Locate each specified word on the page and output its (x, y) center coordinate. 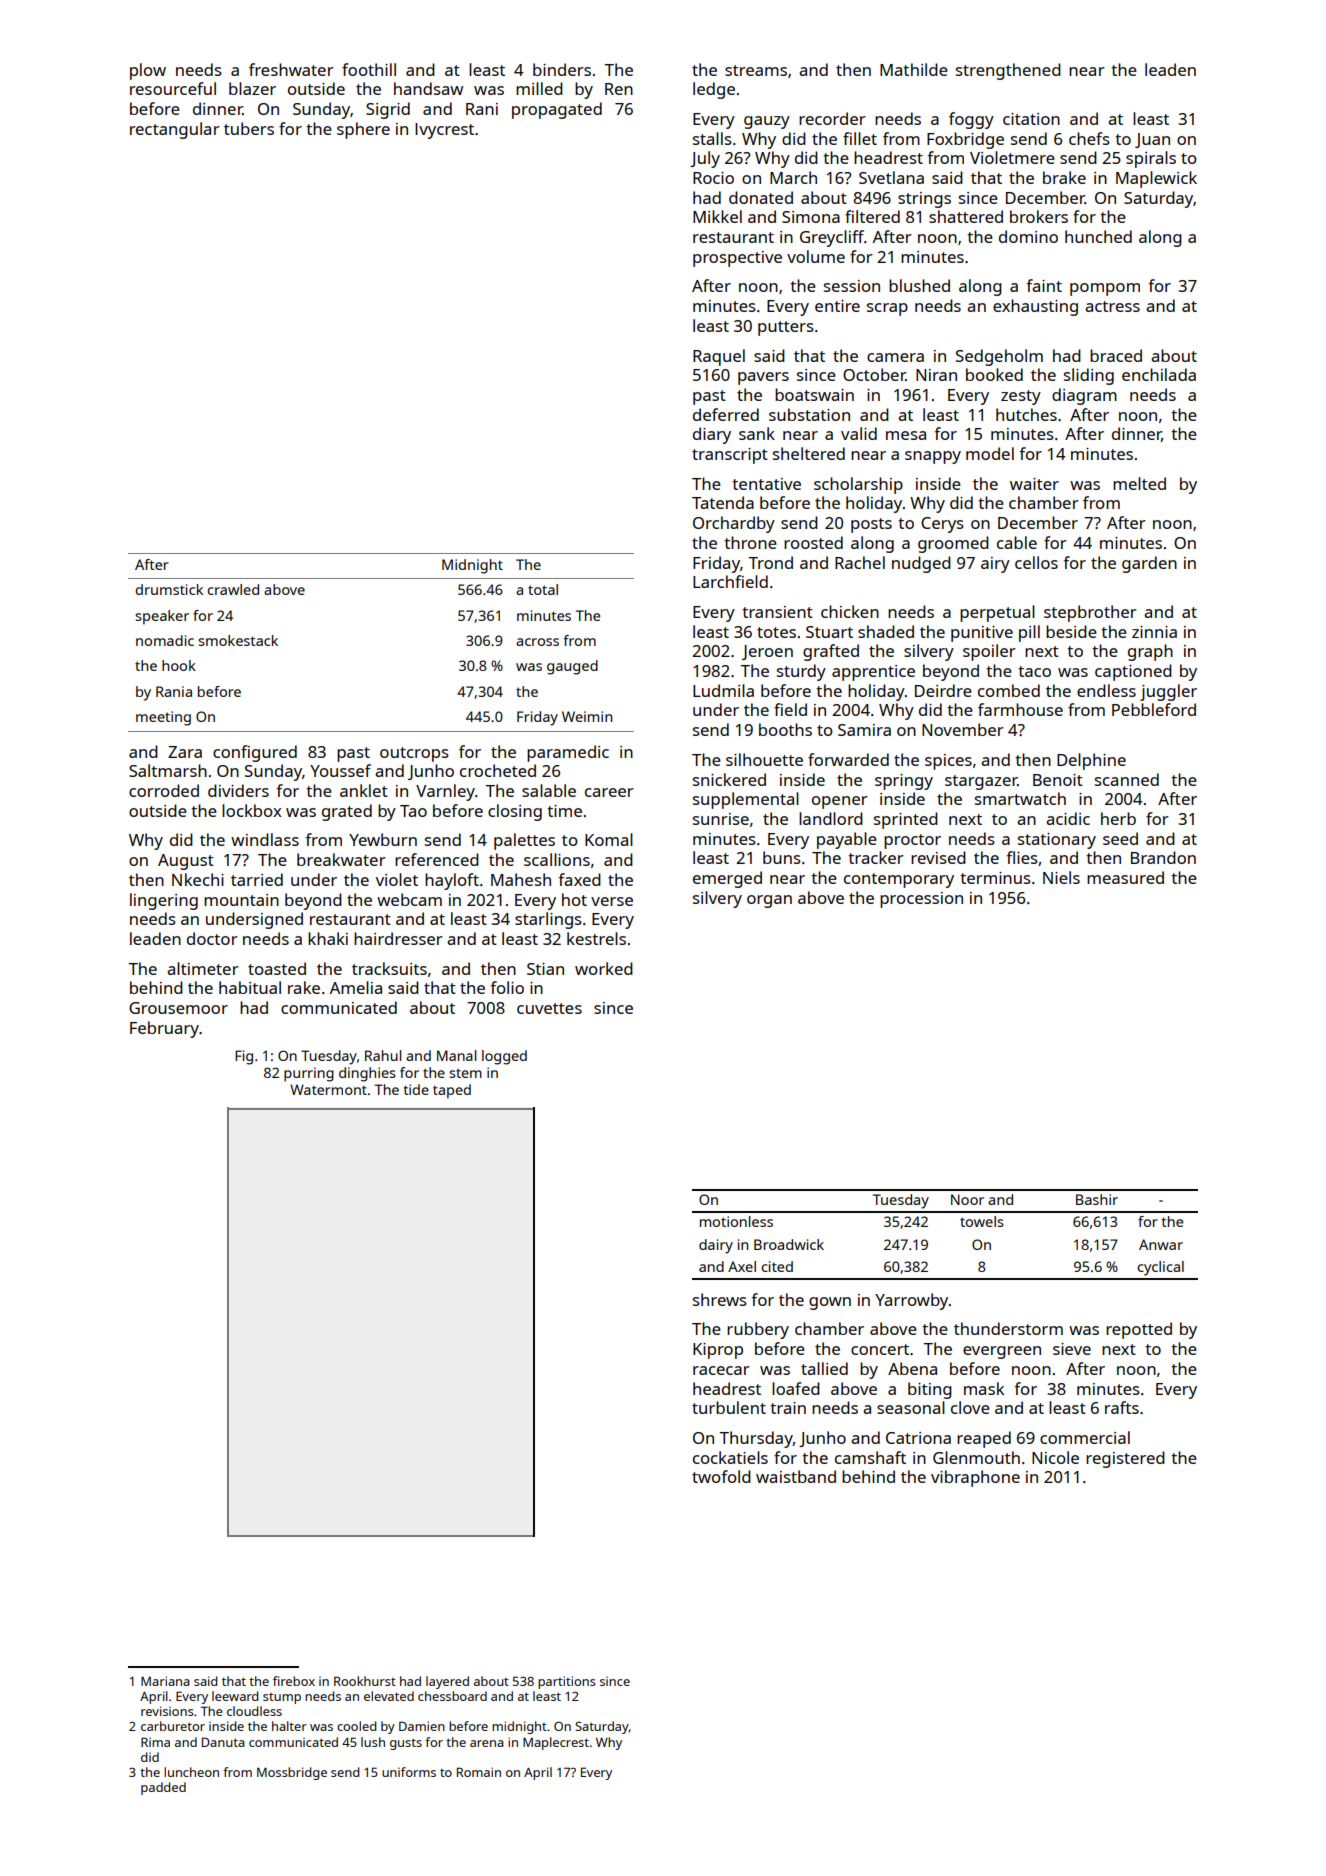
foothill (369, 69)
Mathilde (914, 69)
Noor (967, 1199)
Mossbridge (292, 1773)
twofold (721, 1476)
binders (562, 69)
